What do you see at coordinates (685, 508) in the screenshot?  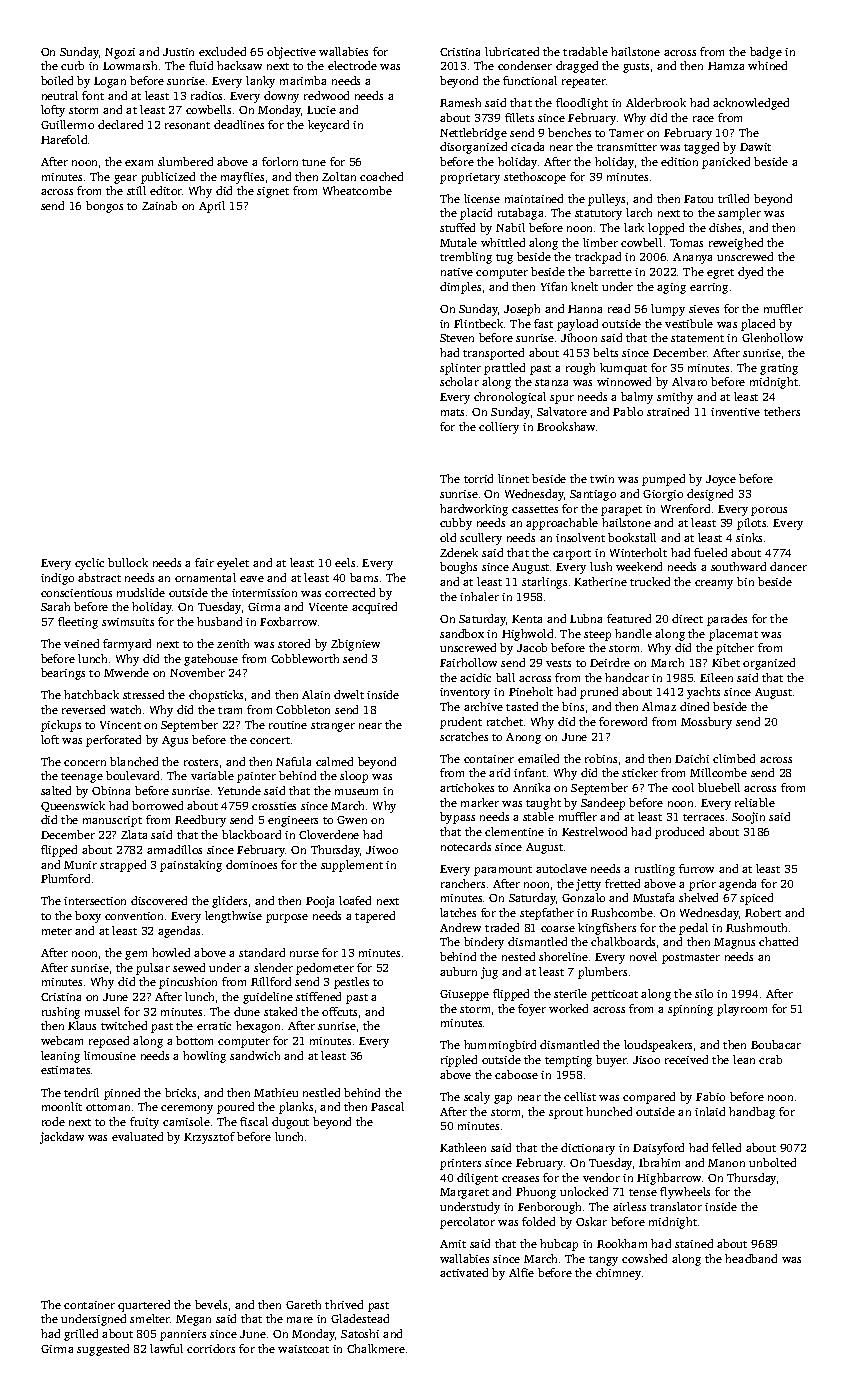 I see `Wrenford` at bounding box center [685, 508].
